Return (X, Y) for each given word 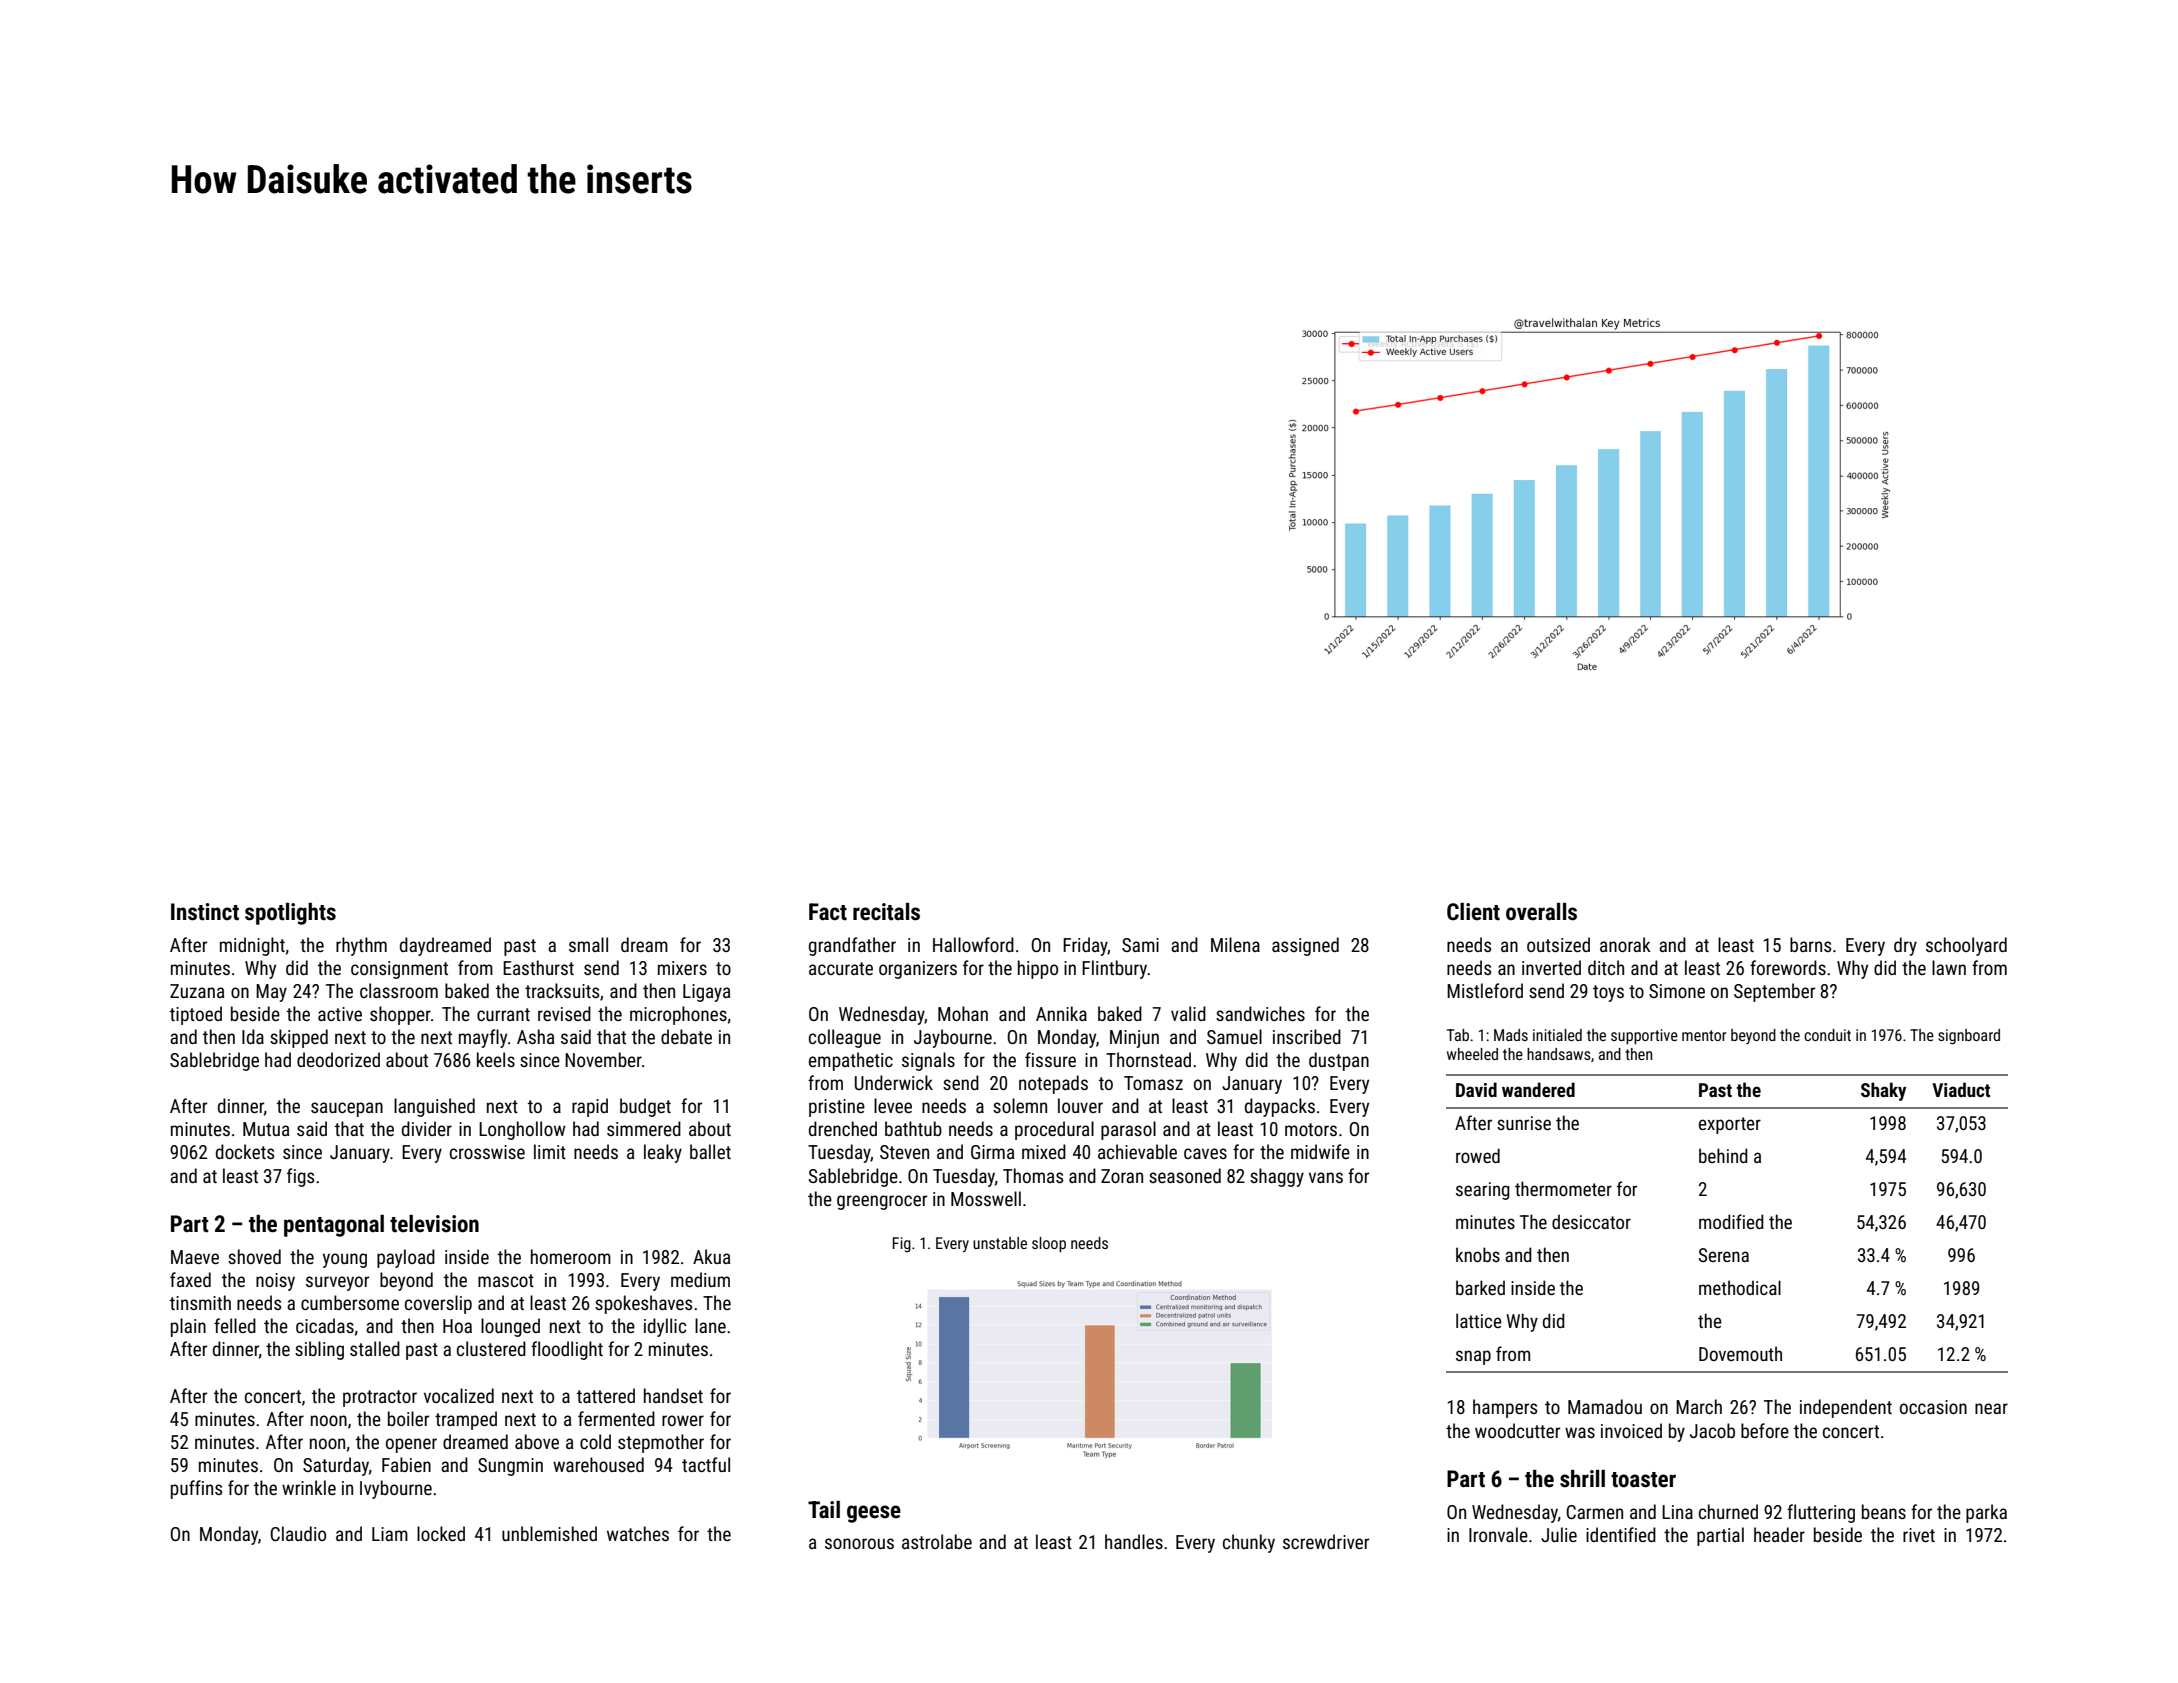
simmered (644, 1128)
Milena (1235, 944)
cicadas (325, 1325)
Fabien (406, 1464)
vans (1326, 1177)
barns (1810, 944)
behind (1723, 1155)
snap (1473, 1357)
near (1991, 1408)
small (588, 944)
